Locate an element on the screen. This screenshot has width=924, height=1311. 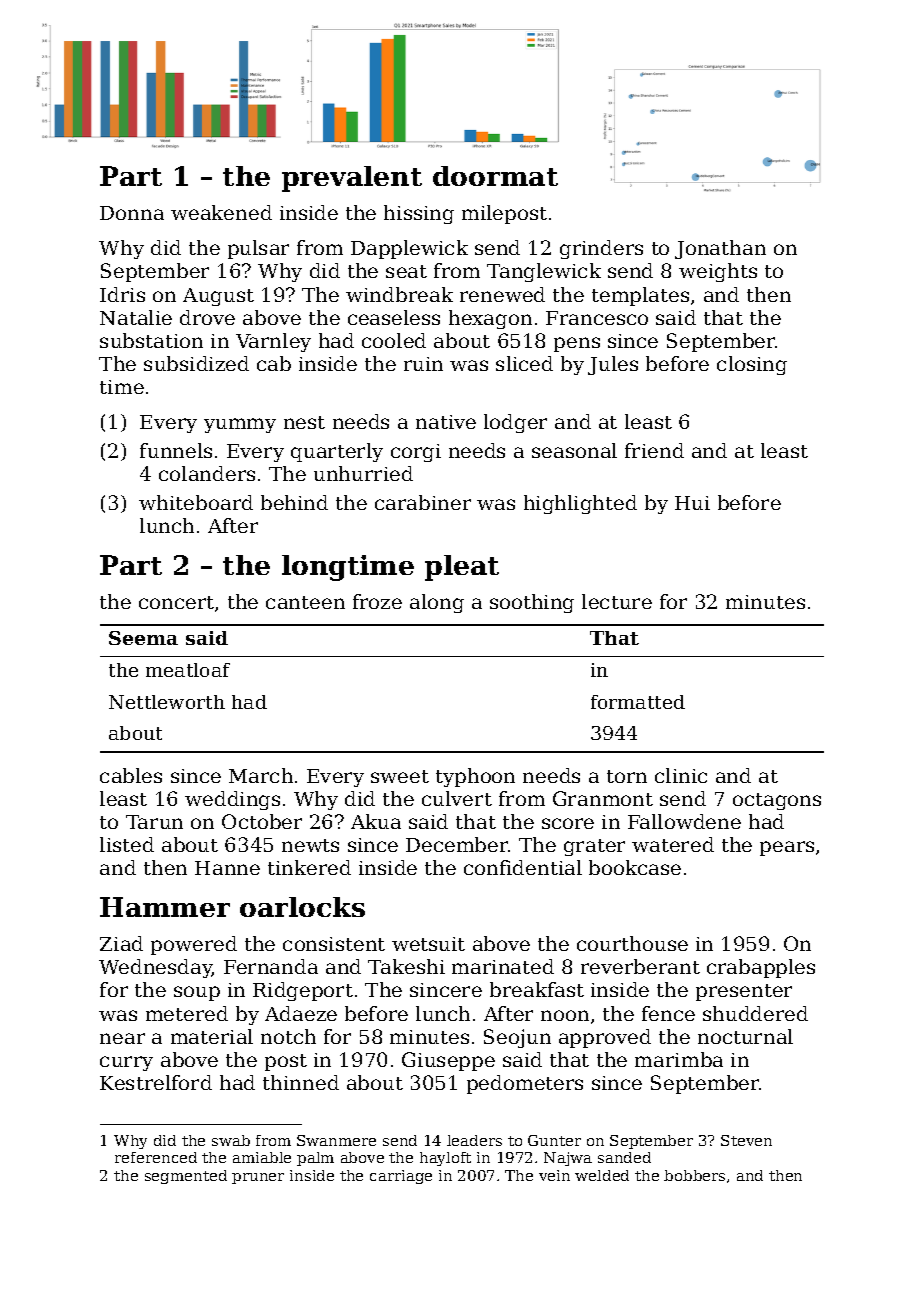
grinders is located at coordinates (601, 249).
